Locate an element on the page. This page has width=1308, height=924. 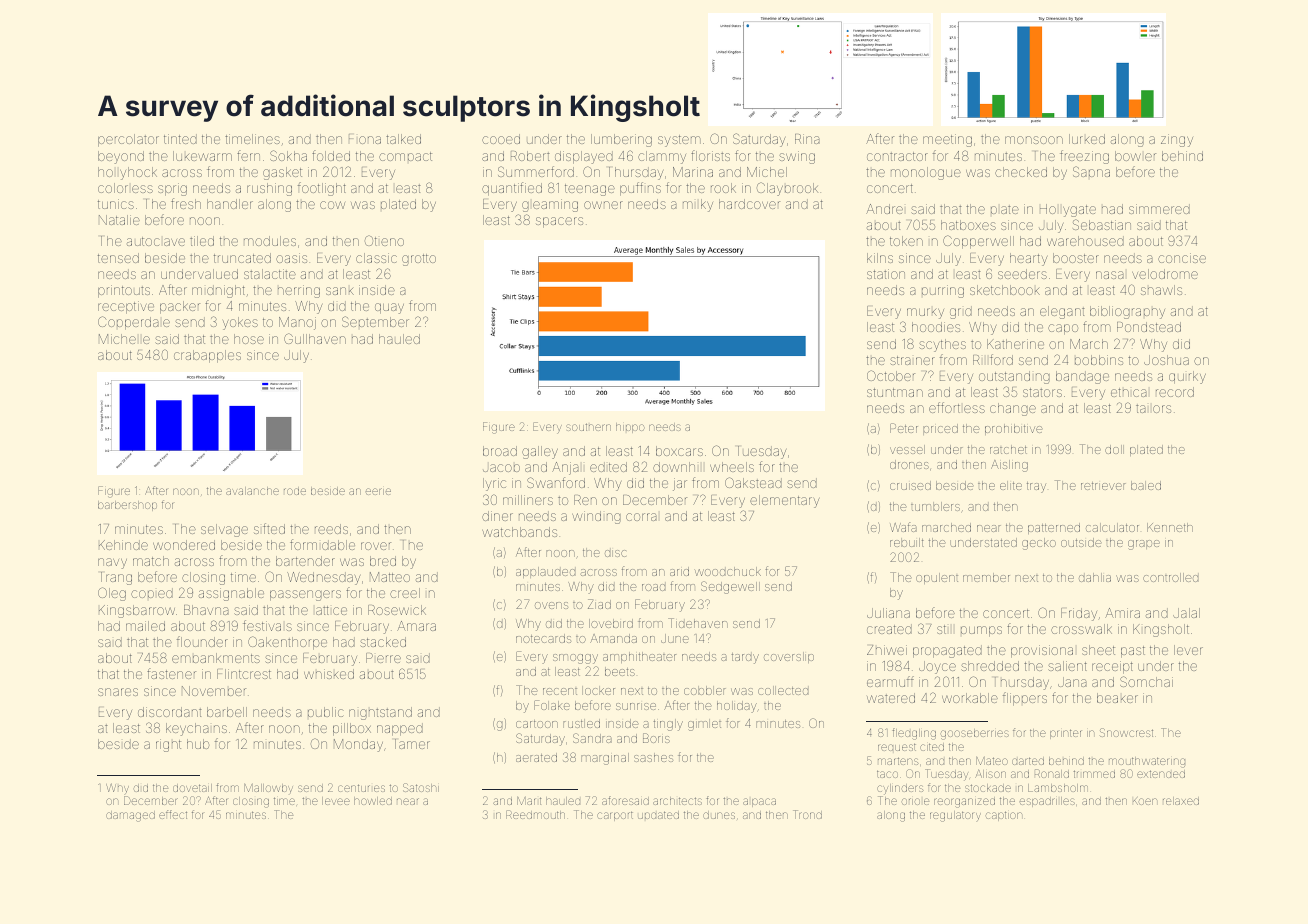
beyond is located at coordinates (121, 157).
